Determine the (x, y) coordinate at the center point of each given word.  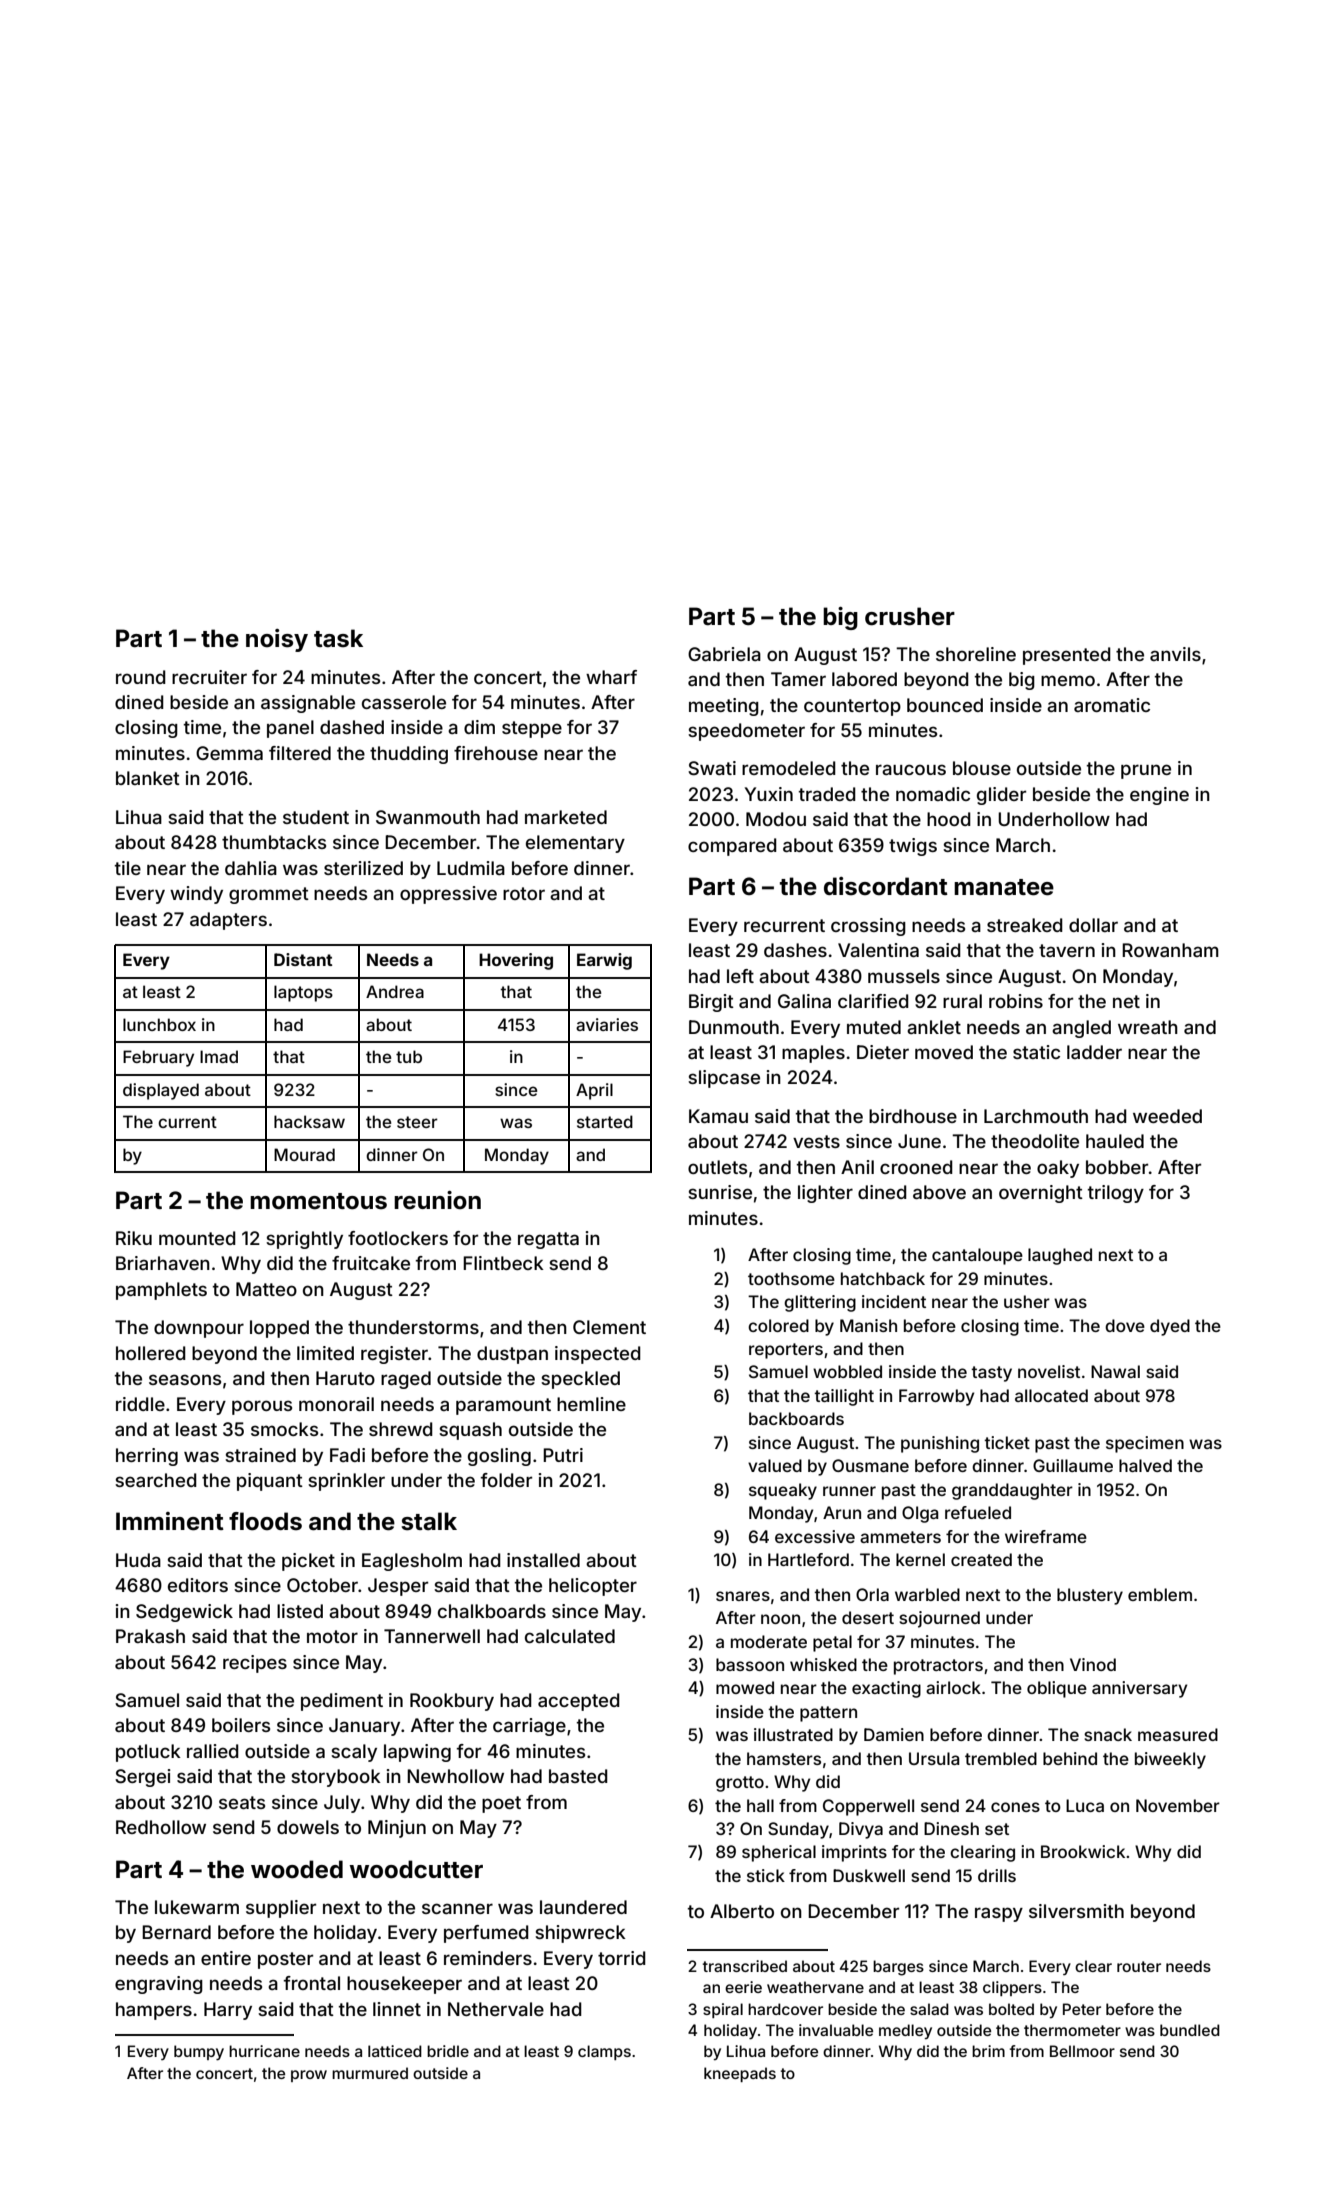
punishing (940, 1444)
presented (1067, 656)
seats (242, 1802)
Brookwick (1083, 1851)
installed (543, 1560)
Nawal (1115, 1371)
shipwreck (580, 1934)
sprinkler (346, 1482)
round (141, 677)
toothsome (791, 1278)
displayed (161, 1091)
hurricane (264, 2051)
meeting (724, 707)
